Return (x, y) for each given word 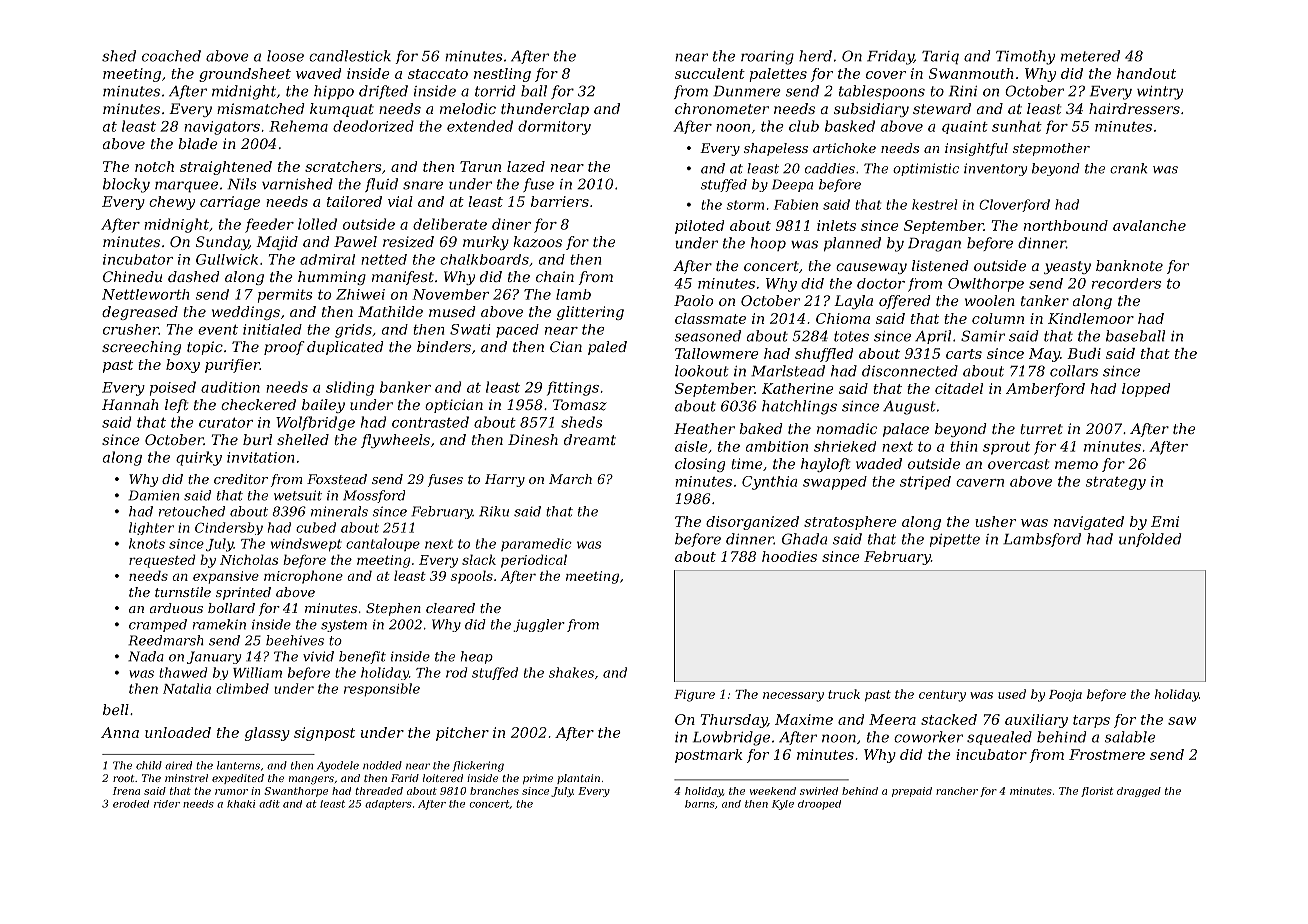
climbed (242, 688)
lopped (1146, 390)
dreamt (590, 439)
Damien (153, 495)
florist (1097, 792)
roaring (767, 58)
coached (171, 56)
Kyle (783, 805)
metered (1090, 56)
